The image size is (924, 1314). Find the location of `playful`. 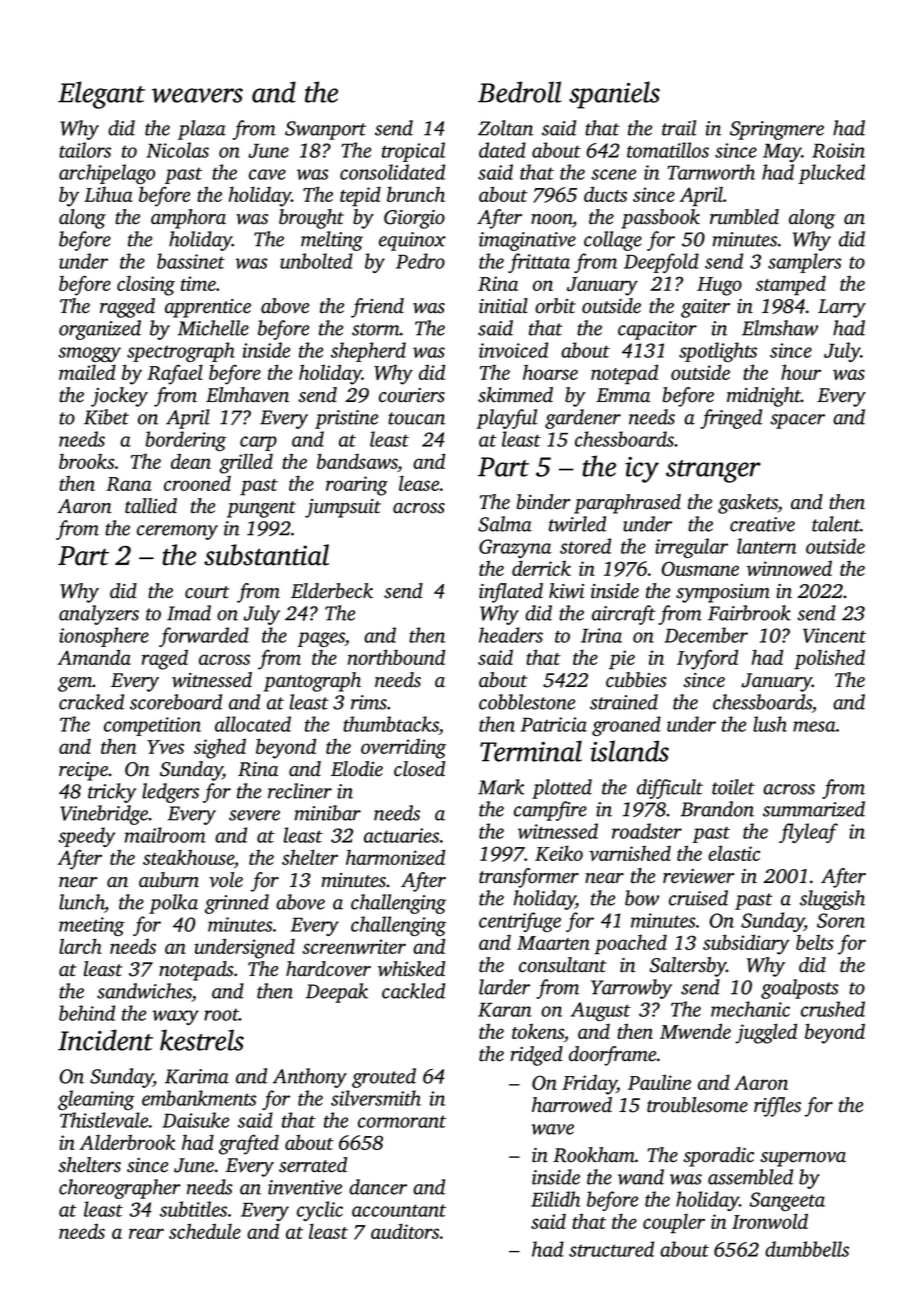

playful is located at coordinates (507, 419).
